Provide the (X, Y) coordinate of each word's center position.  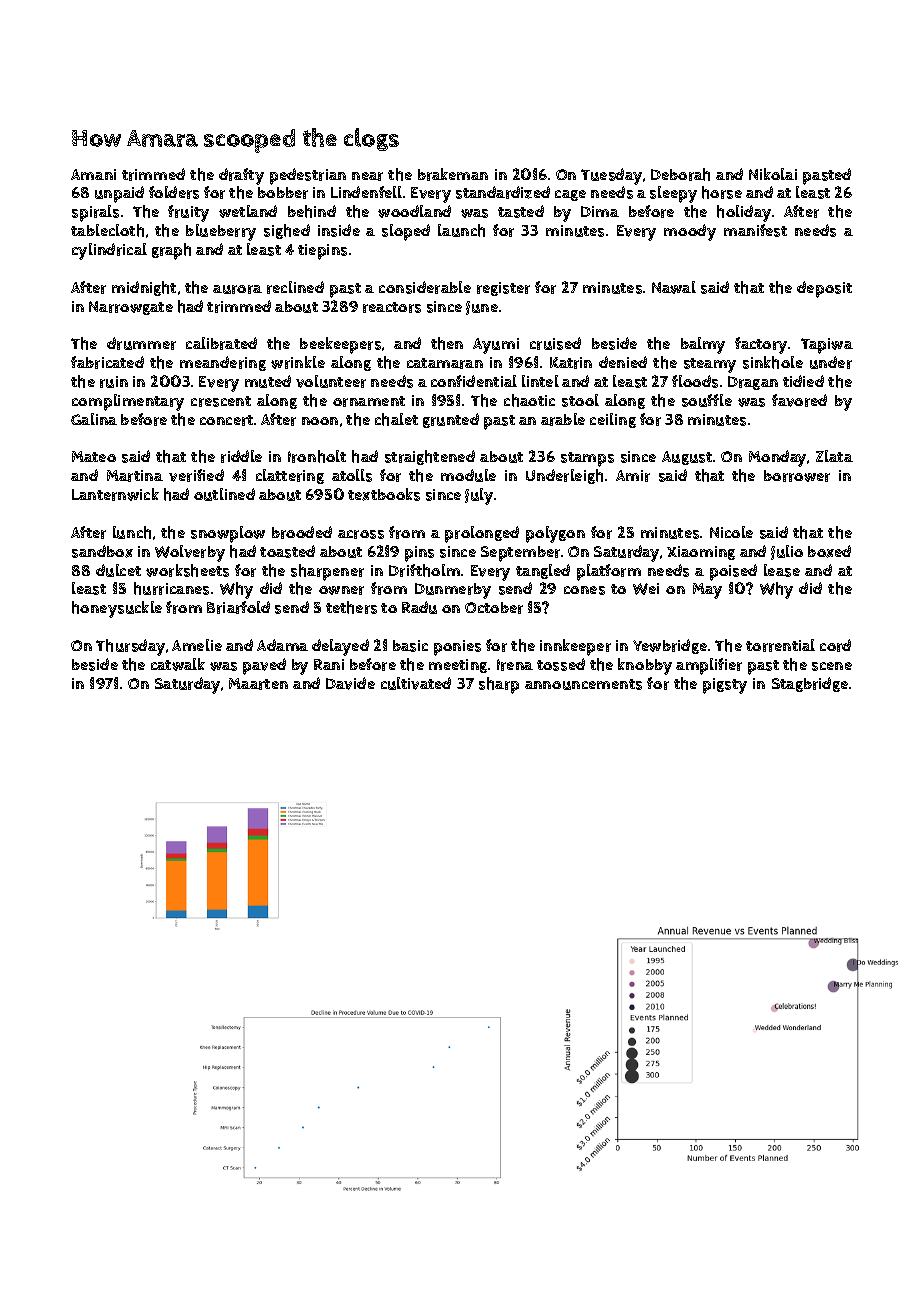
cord (835, 645)
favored (799, 400)
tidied (803, 381)
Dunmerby (453, 591)
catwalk (178, 664)
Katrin (571, 363)
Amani (93, 174)
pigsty (725, 686)
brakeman (453, 174)
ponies (457, 648)
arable (563, 419)
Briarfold (238, 607)
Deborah (680, 174)
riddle (241, 456)
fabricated (107, 362)
